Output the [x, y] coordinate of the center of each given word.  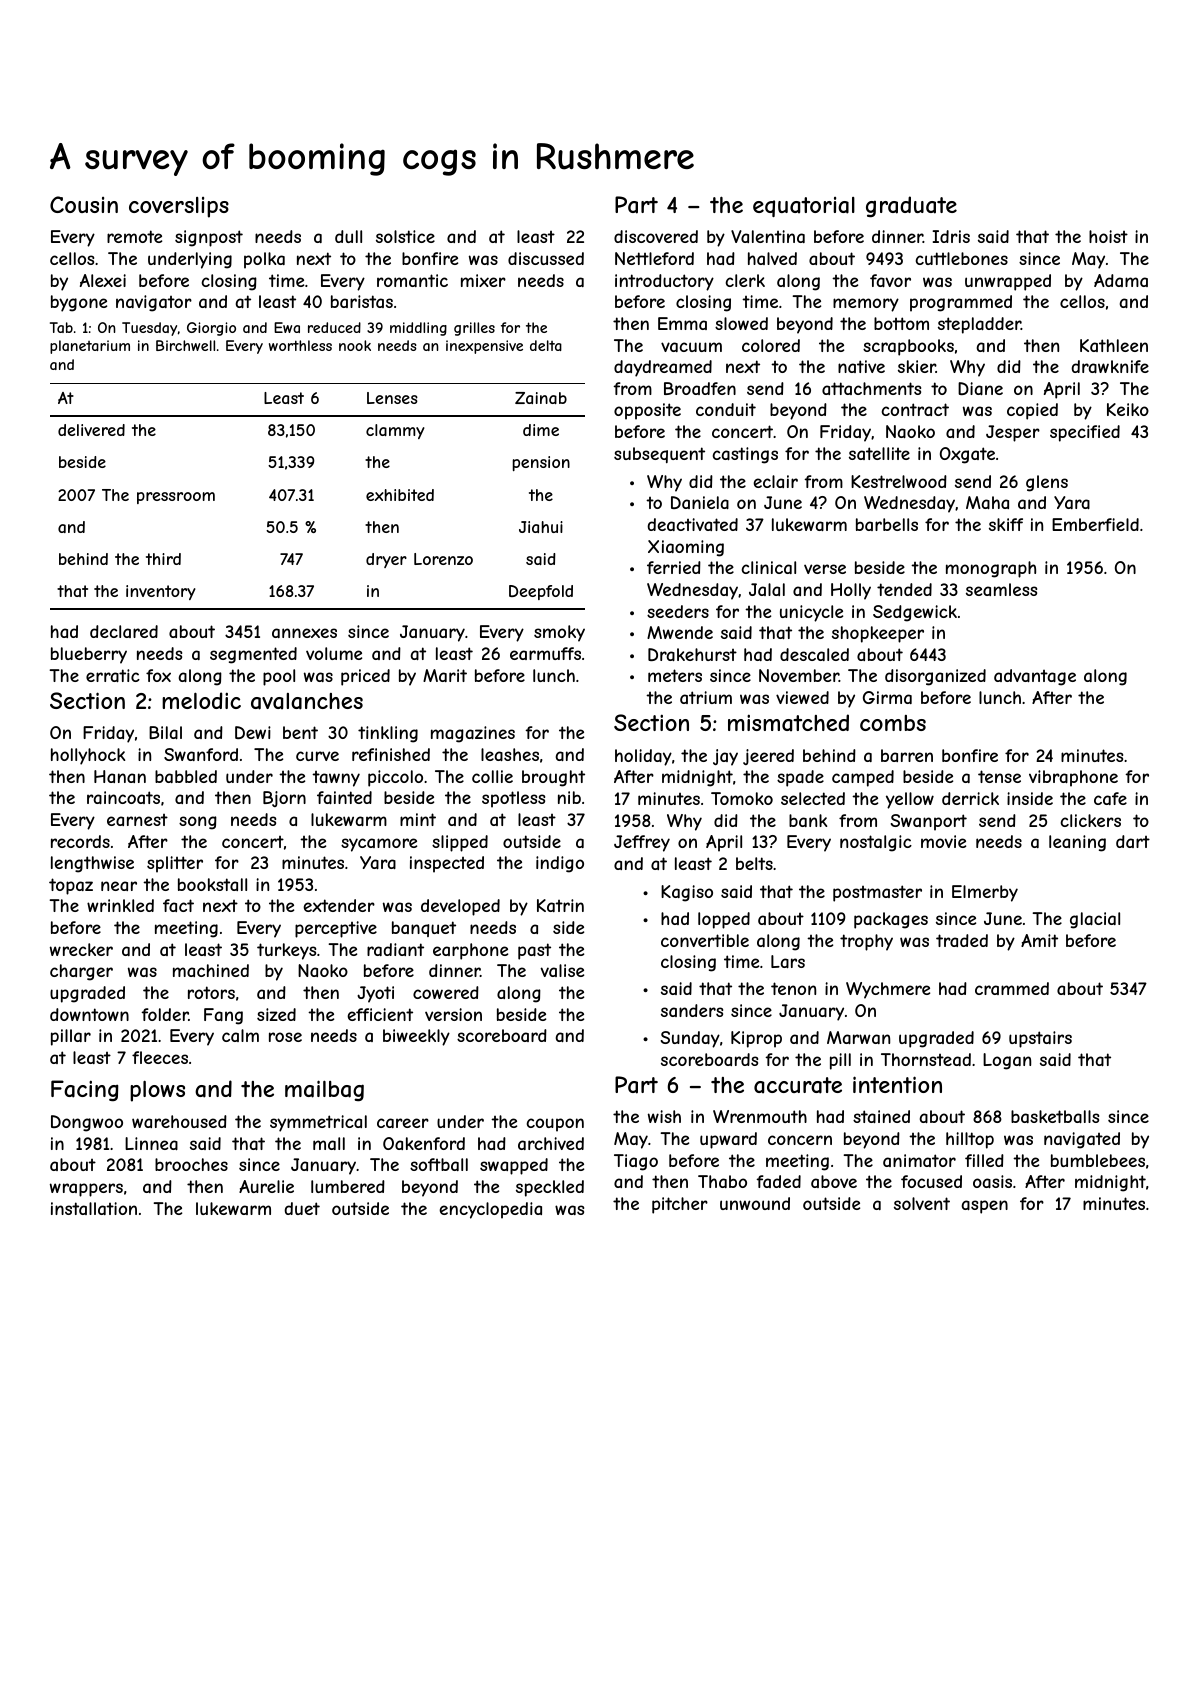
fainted [344, 797]
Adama [1121, 280]
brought [553, 778]
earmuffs [545, 653]
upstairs [1040, 1039]
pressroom [176, 498]
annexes [304, 633]
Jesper [1013, 433]
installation [94, 1208]
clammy [395, 431]
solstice [405, 236]
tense [999, 776]
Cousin [84, 204]
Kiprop [756, 1039]
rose [285, 1037]
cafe [1110, 798]
